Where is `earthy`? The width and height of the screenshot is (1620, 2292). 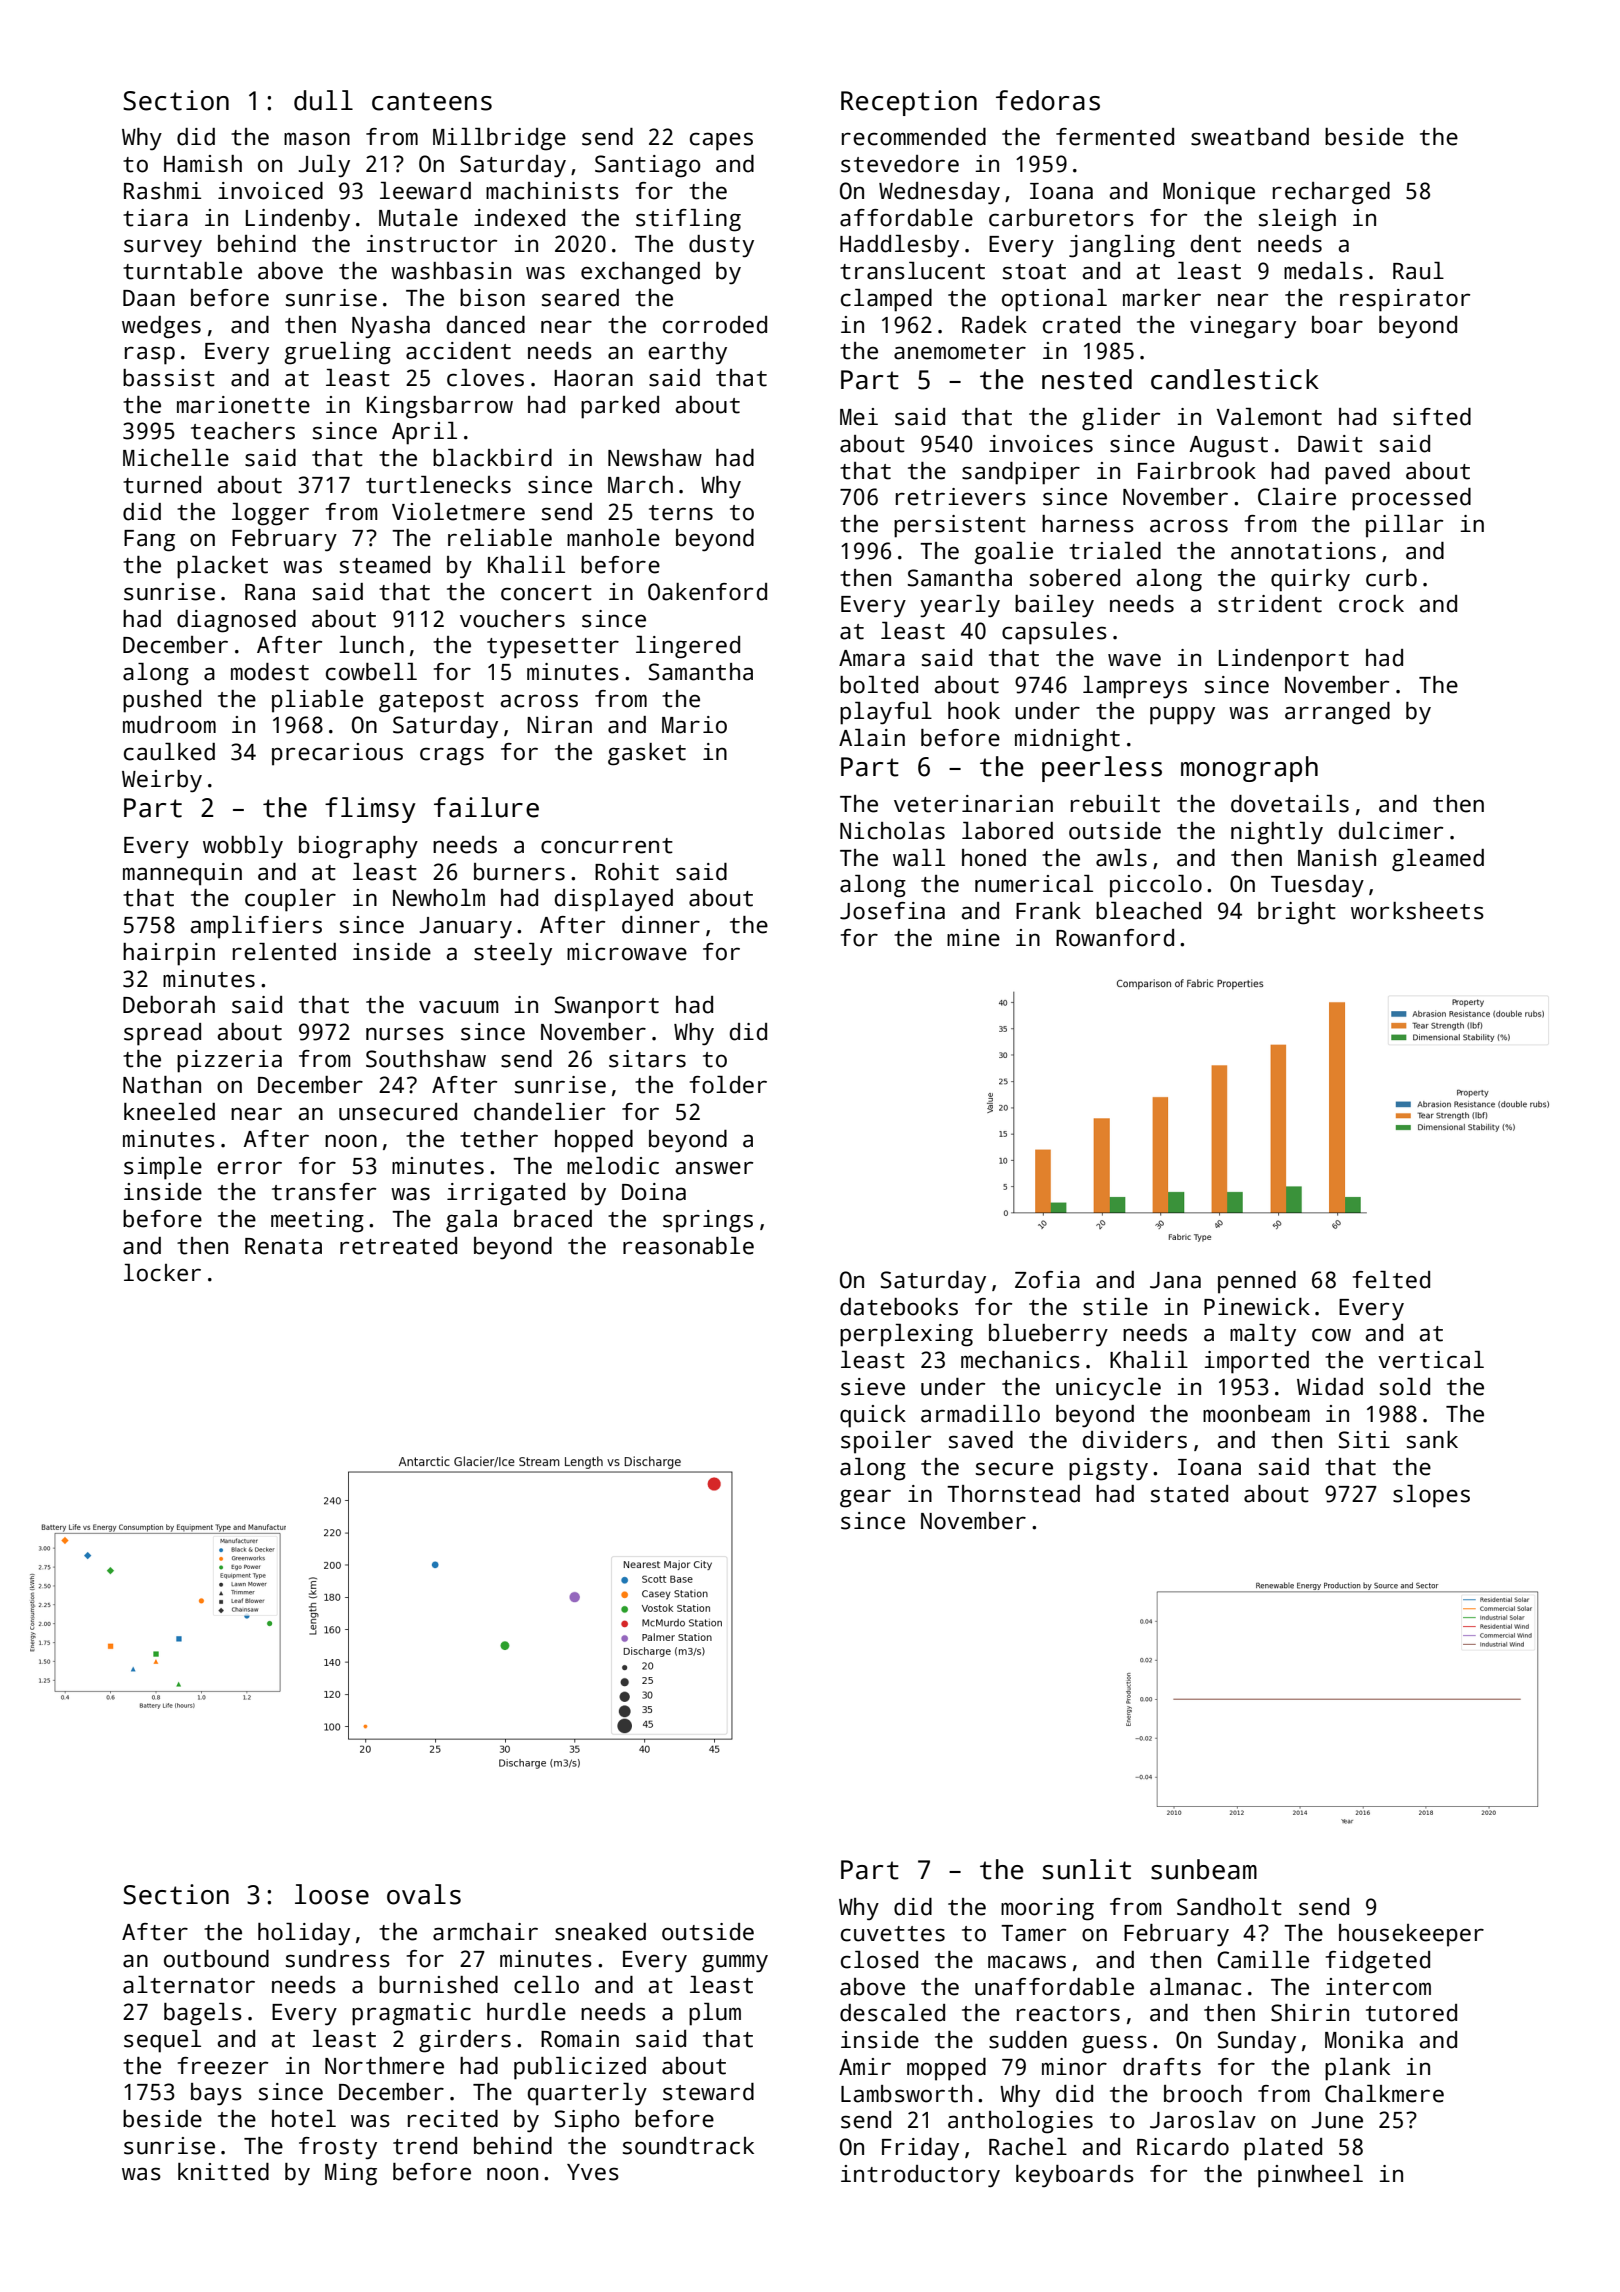
earthy is located at coordinates (687, 353).
